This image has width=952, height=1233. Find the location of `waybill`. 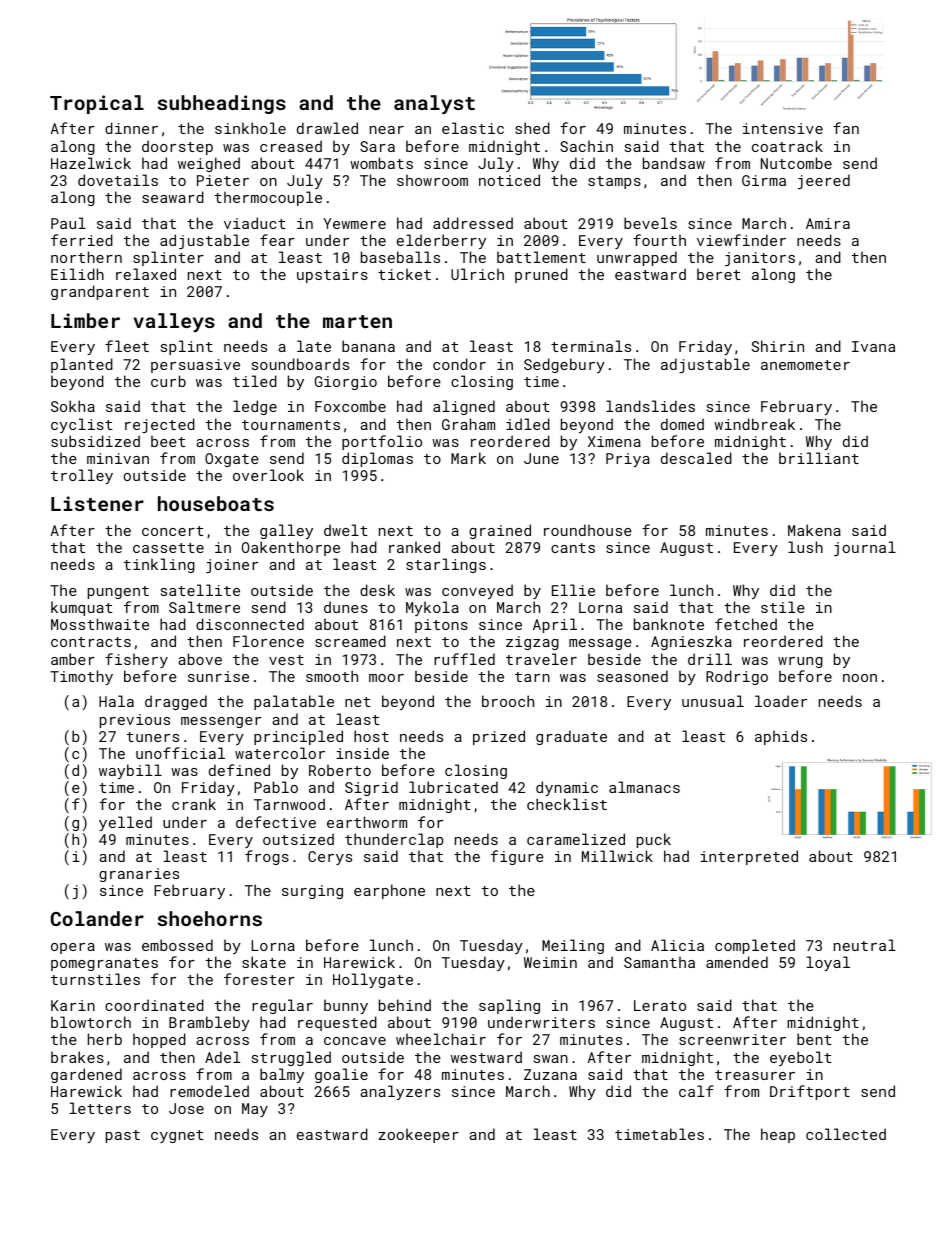

waybill is located at coordinates (130, 771).
